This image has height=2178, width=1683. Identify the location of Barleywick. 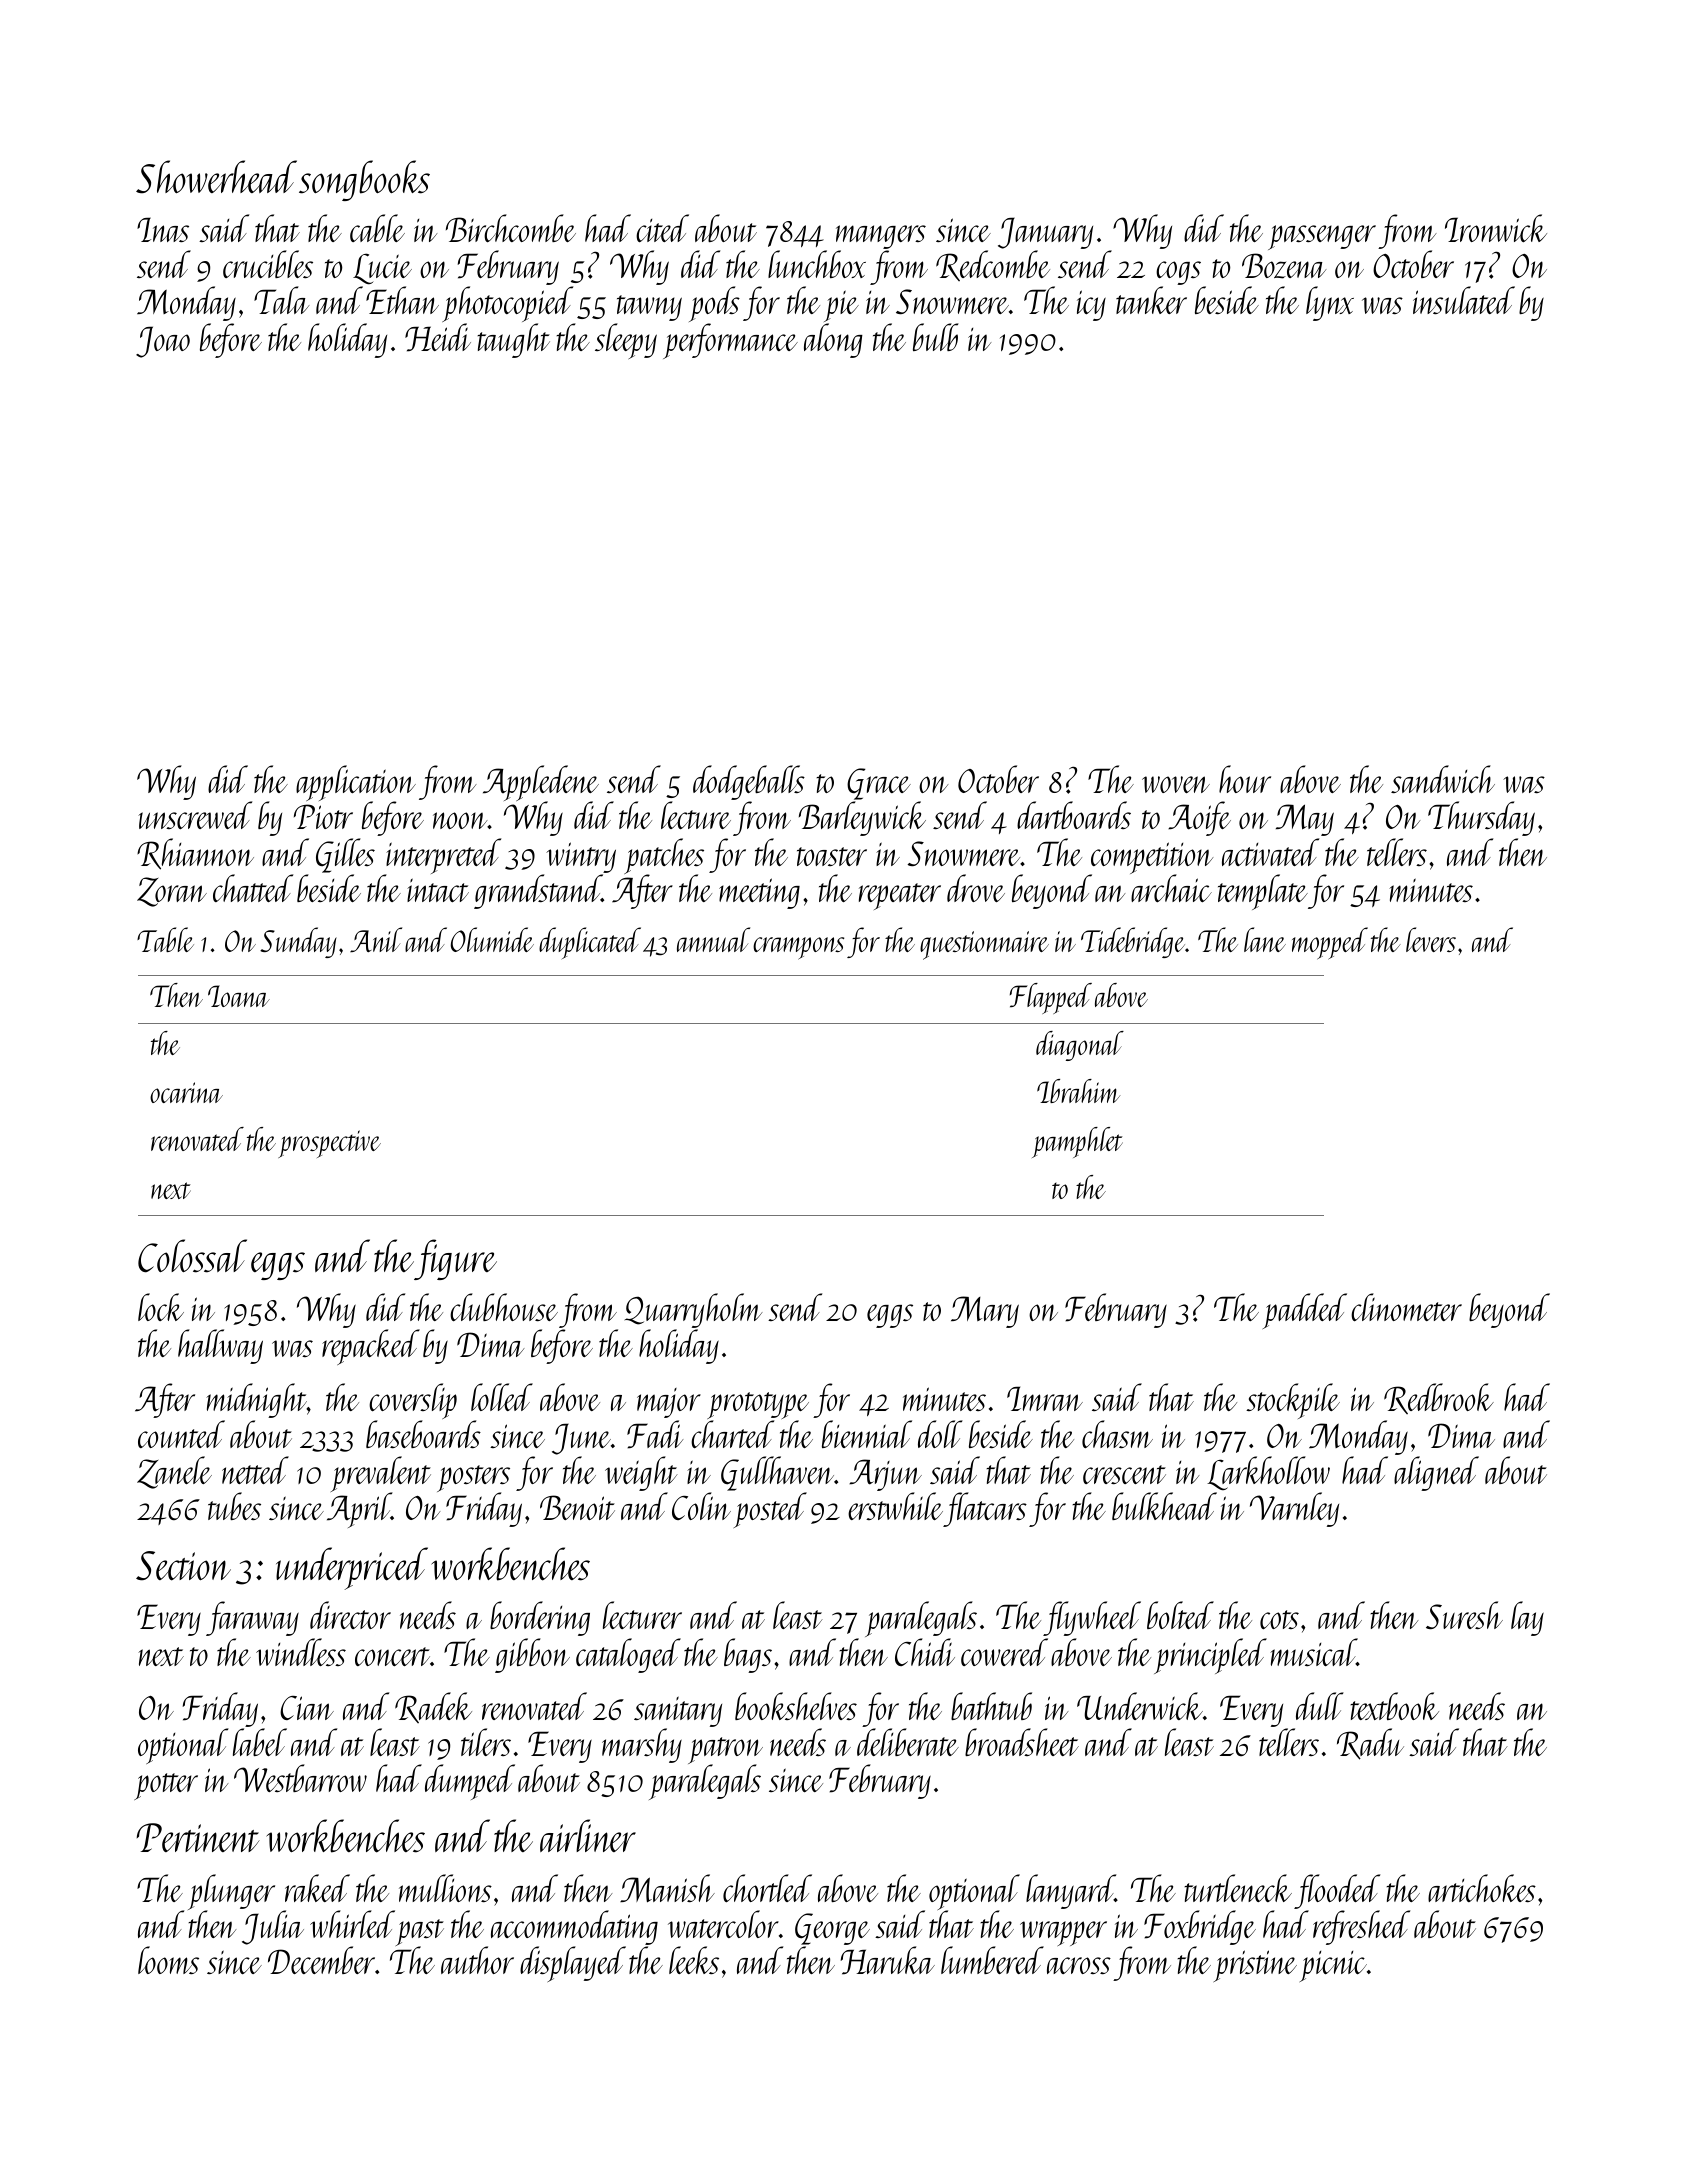
(862, 818).
